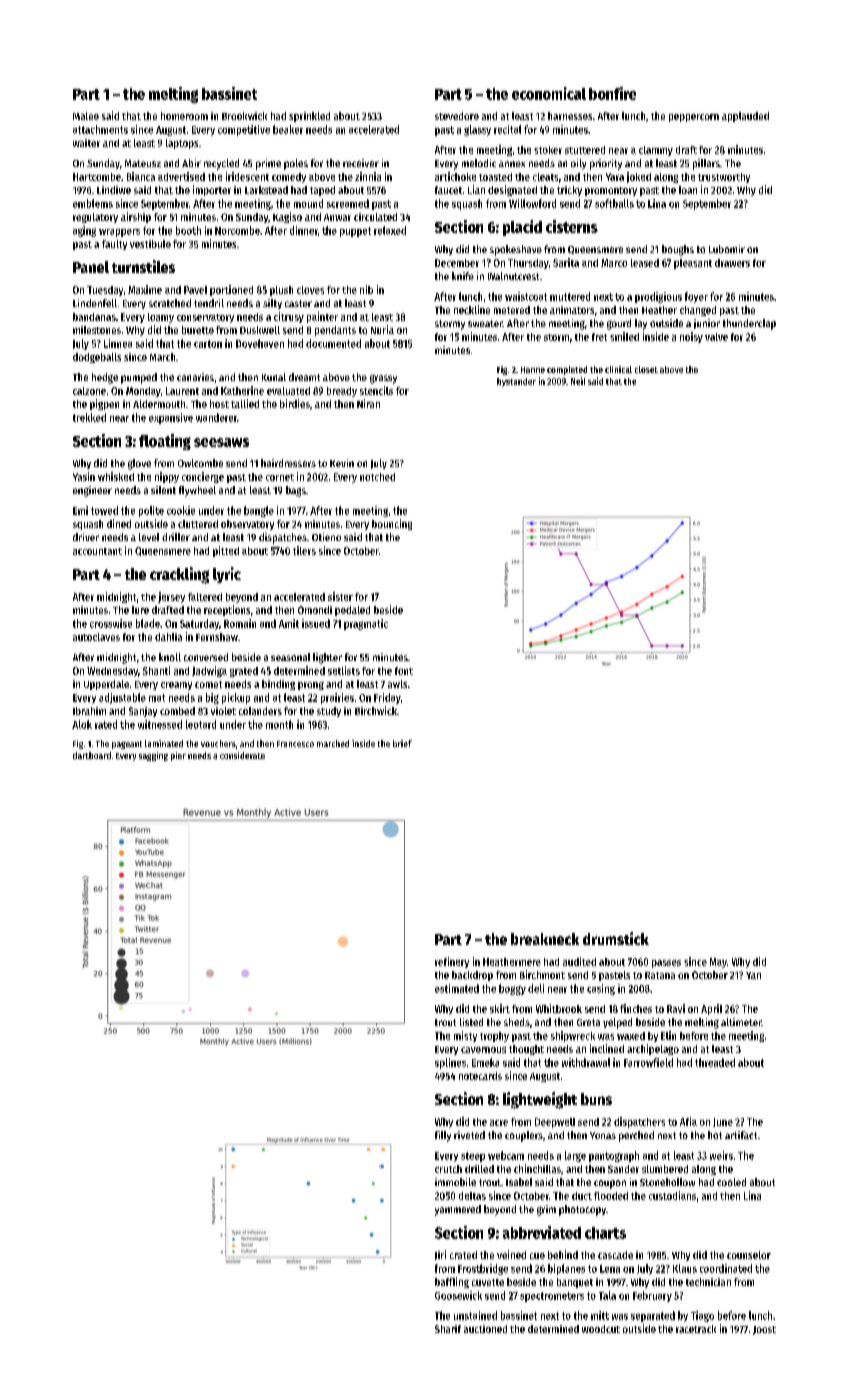 The width and height of the screenshot is (849, 1400). Describe the element at coordinates (641, 324) in the screenshot. I see `lay` at that location.
